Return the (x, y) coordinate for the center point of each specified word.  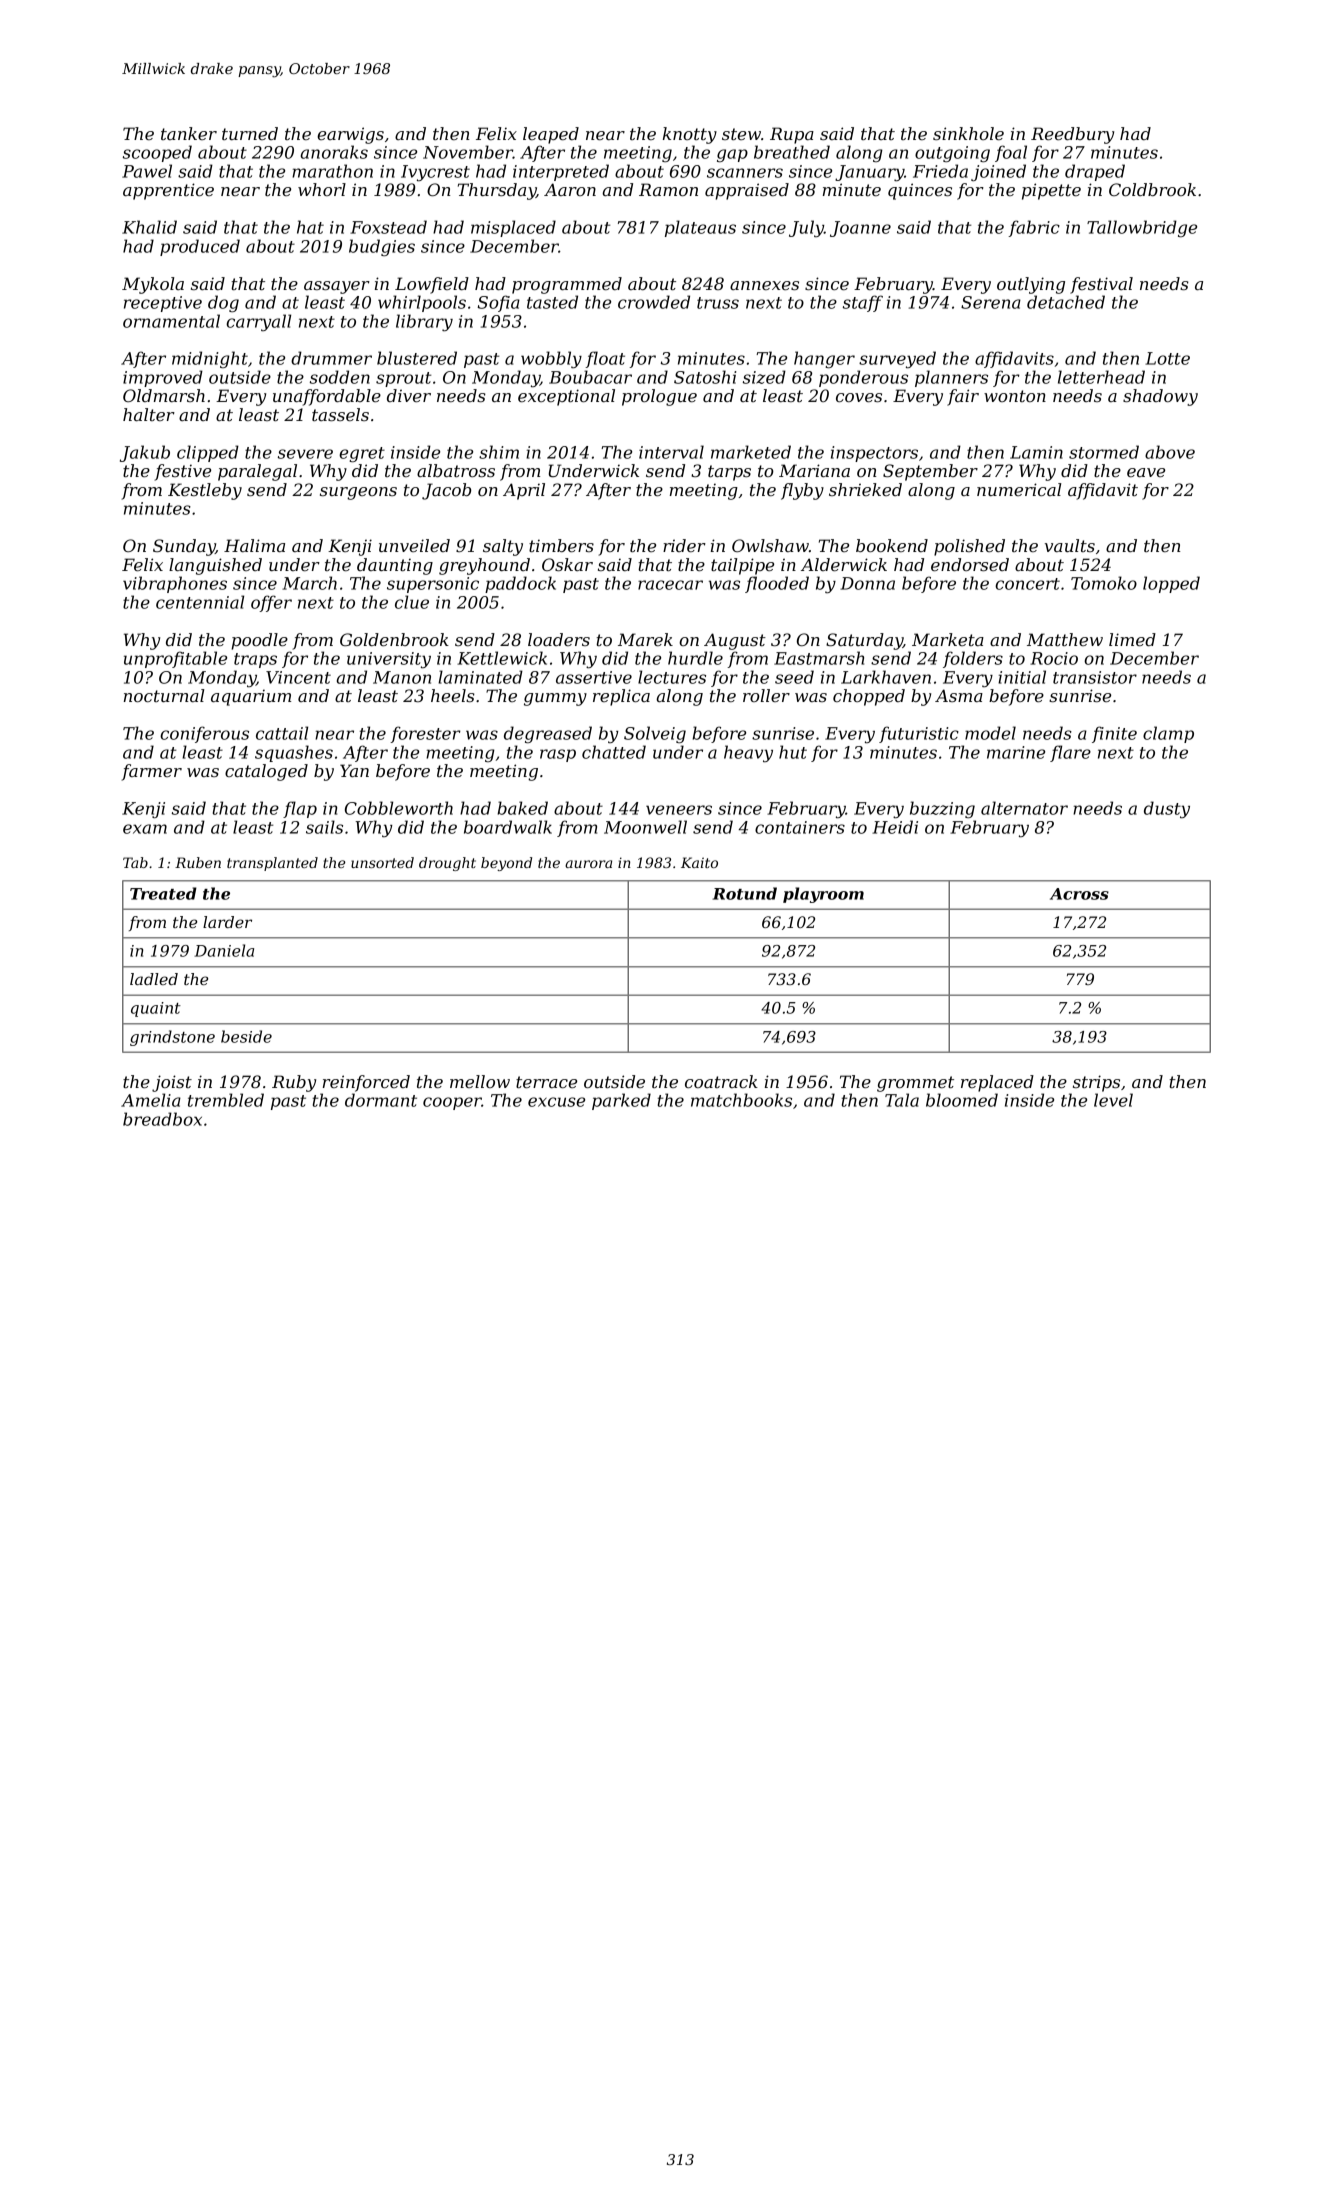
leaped (551, 135)
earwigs (350, 135)
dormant (381, 1100)
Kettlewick (502, 658)
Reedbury (1072, 135)
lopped (1171, 584)
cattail (282, 733)
